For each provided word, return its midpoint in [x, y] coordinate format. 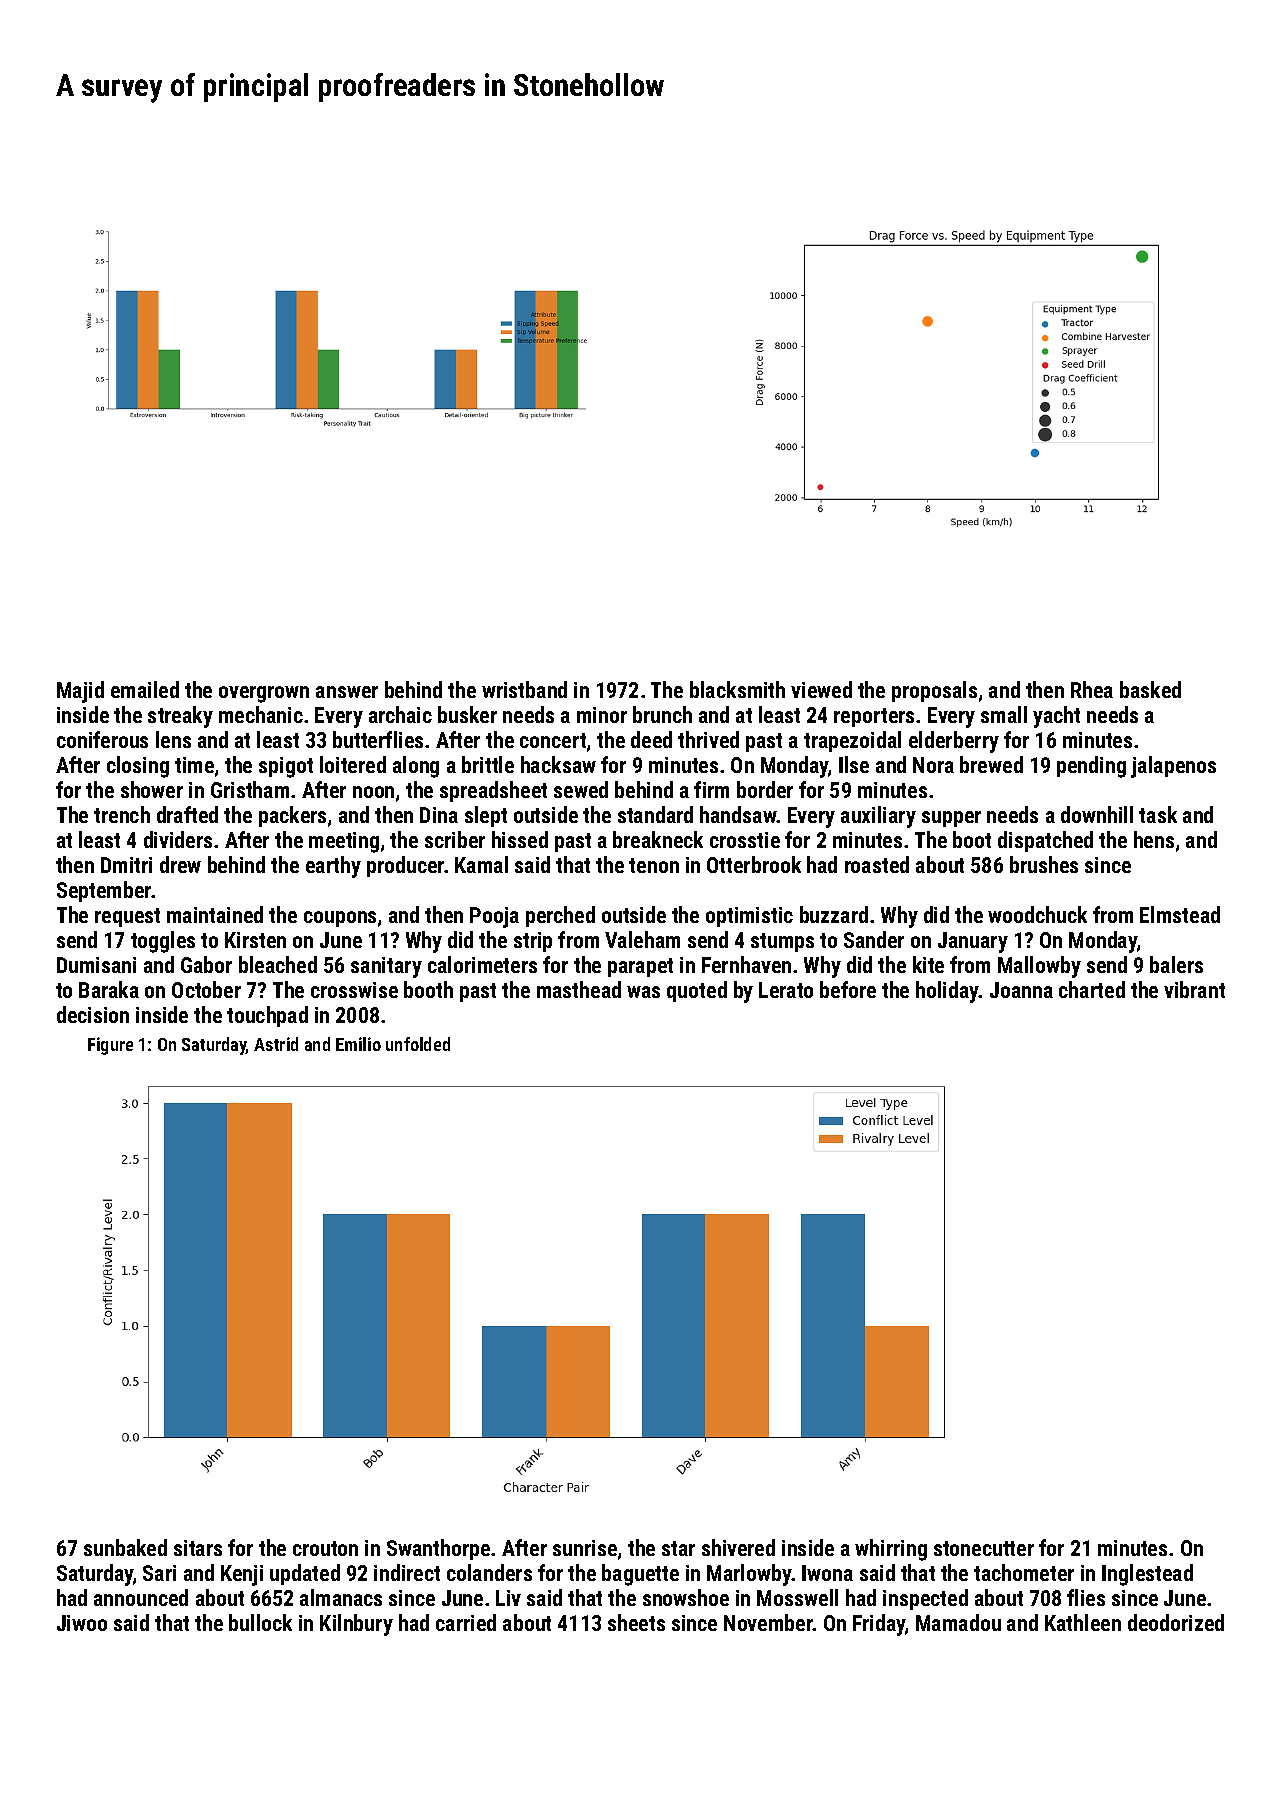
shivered [738, 1547]
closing [138, 767]
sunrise [585, 1548]
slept [486, 816]
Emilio [358, 1044]
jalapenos [1173, 767]
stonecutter [984, 1548]
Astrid [276, 1044]
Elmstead [1180, 914]
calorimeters [482, 964]
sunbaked [125, 1547]
